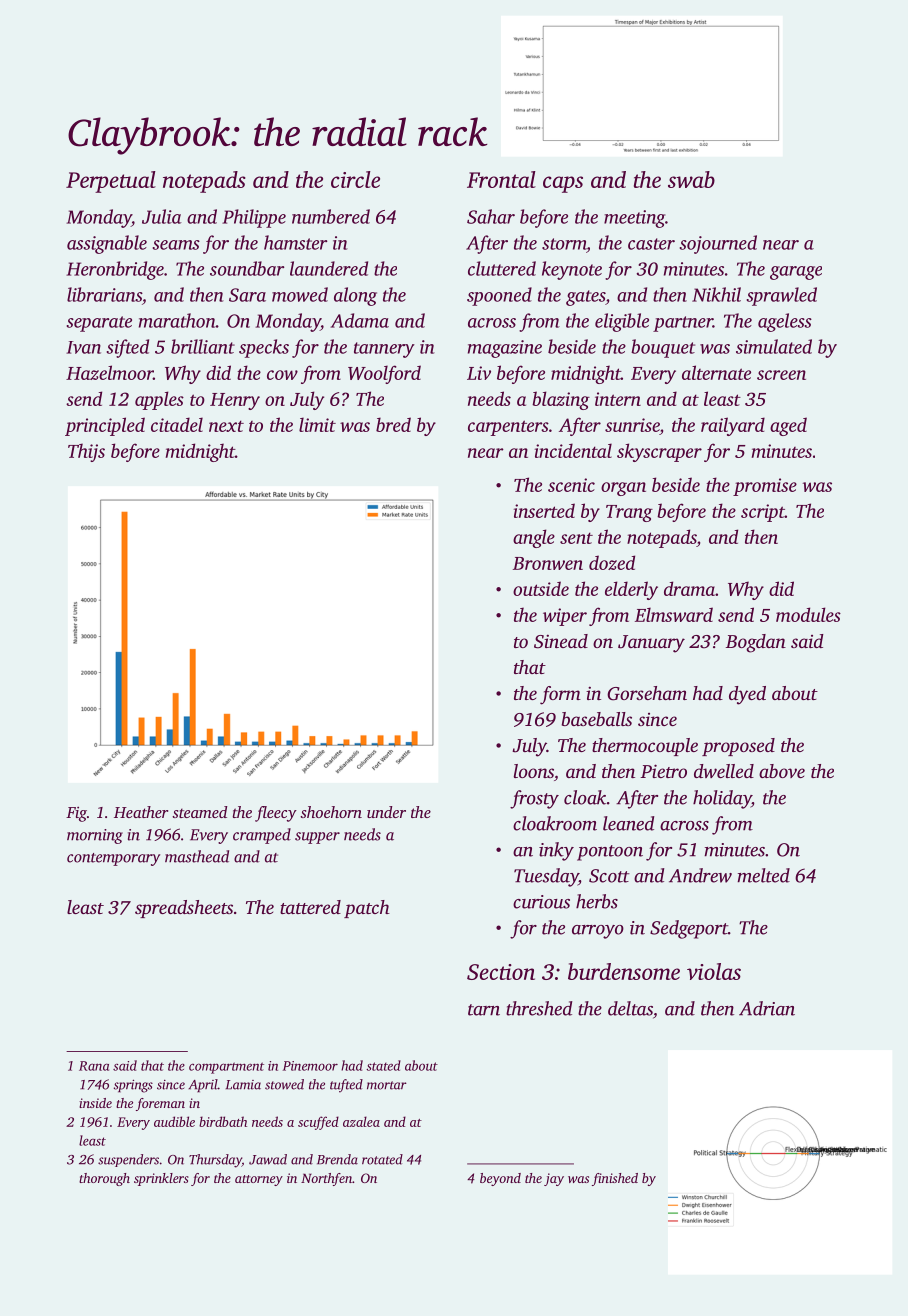 This document has width=908, height=1316. Describe the element at coordinates (104, 1179) in the document. I see `thorough` at that location.
